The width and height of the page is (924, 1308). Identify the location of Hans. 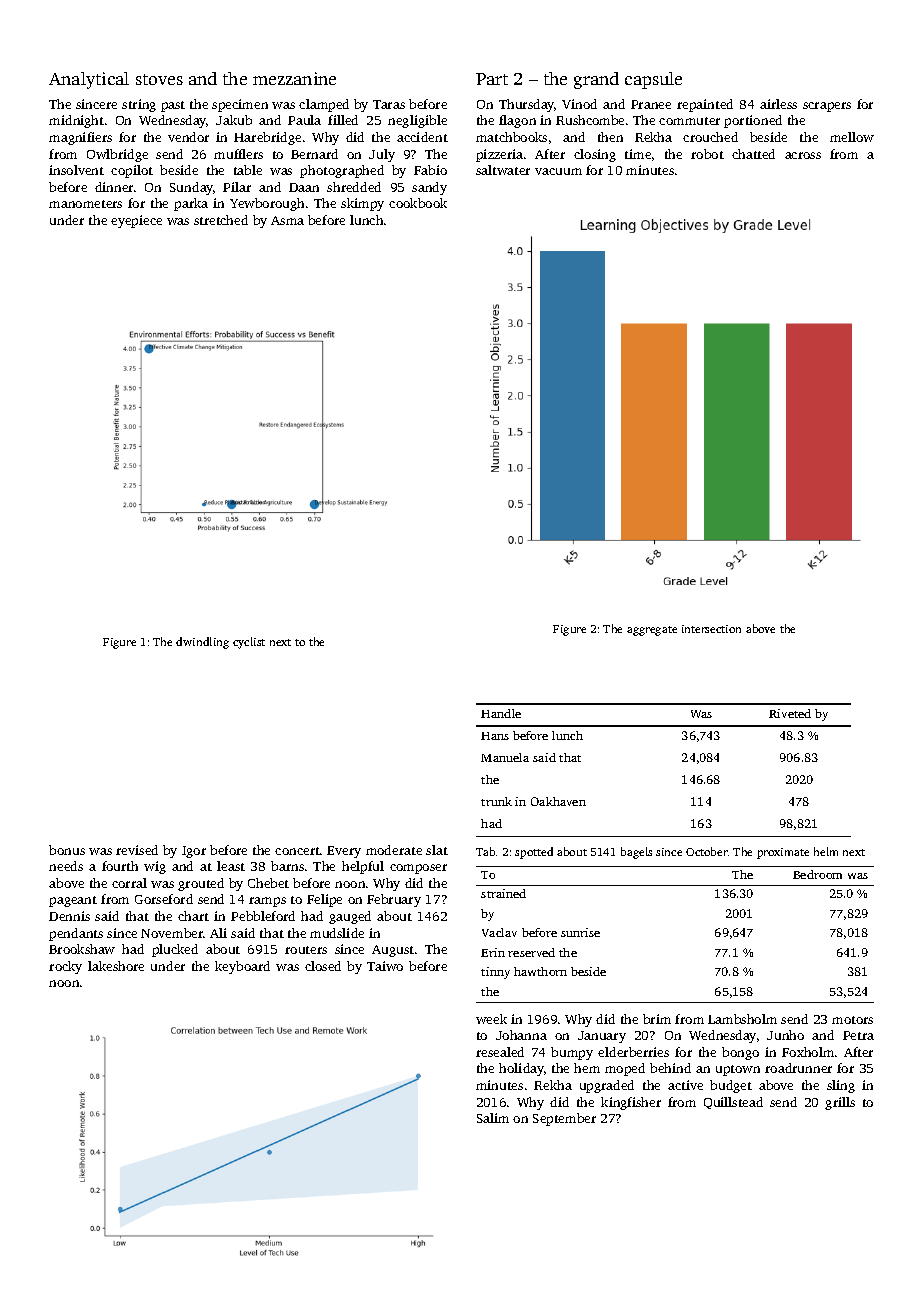
(495, 736).
